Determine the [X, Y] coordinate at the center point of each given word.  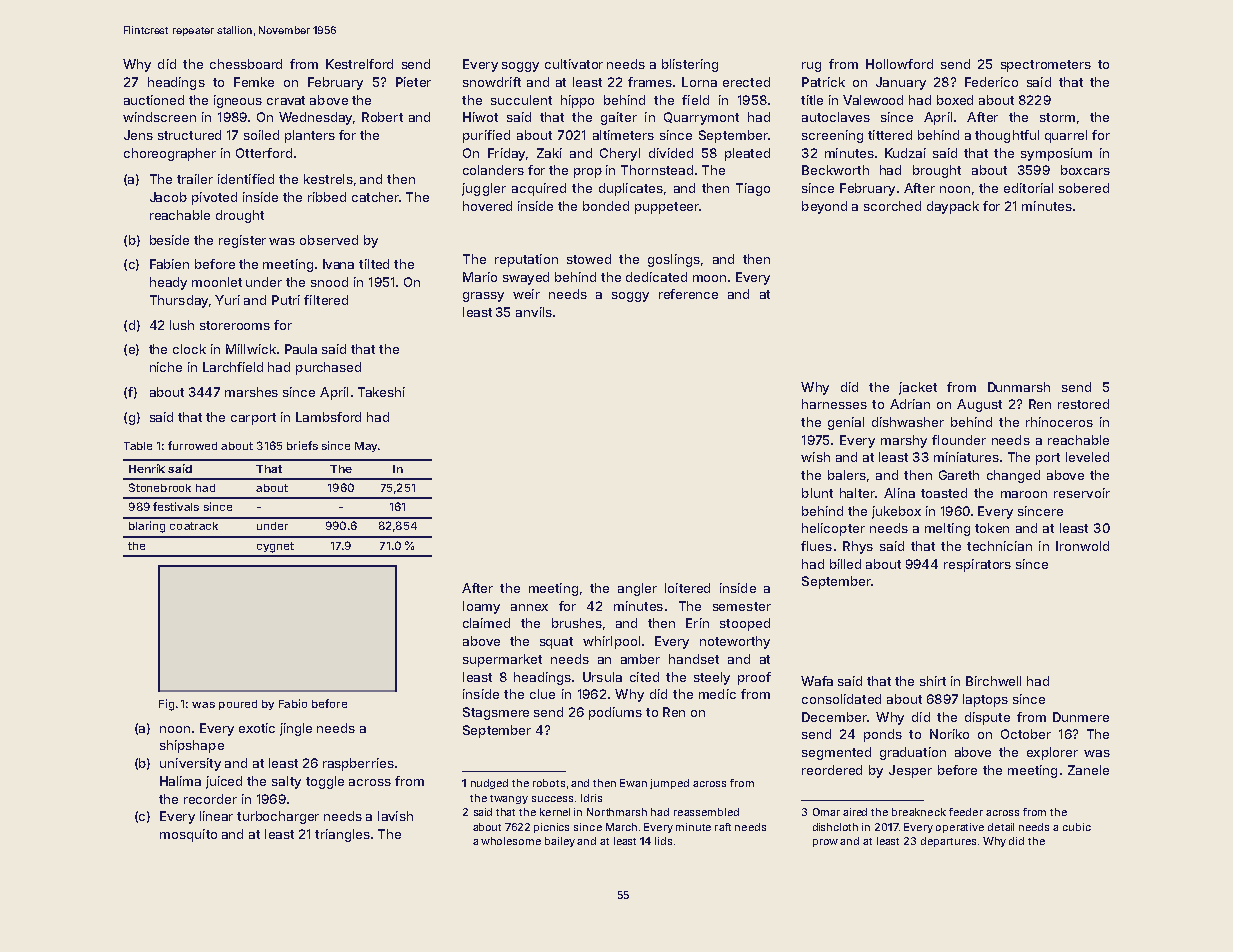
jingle [296, 729]
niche [166, 367]
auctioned [154, 100]
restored [1083, 404]
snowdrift [492, 82]
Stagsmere [496, 713]
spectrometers [1046, 66]
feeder [966, 812]
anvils [534, 312]
